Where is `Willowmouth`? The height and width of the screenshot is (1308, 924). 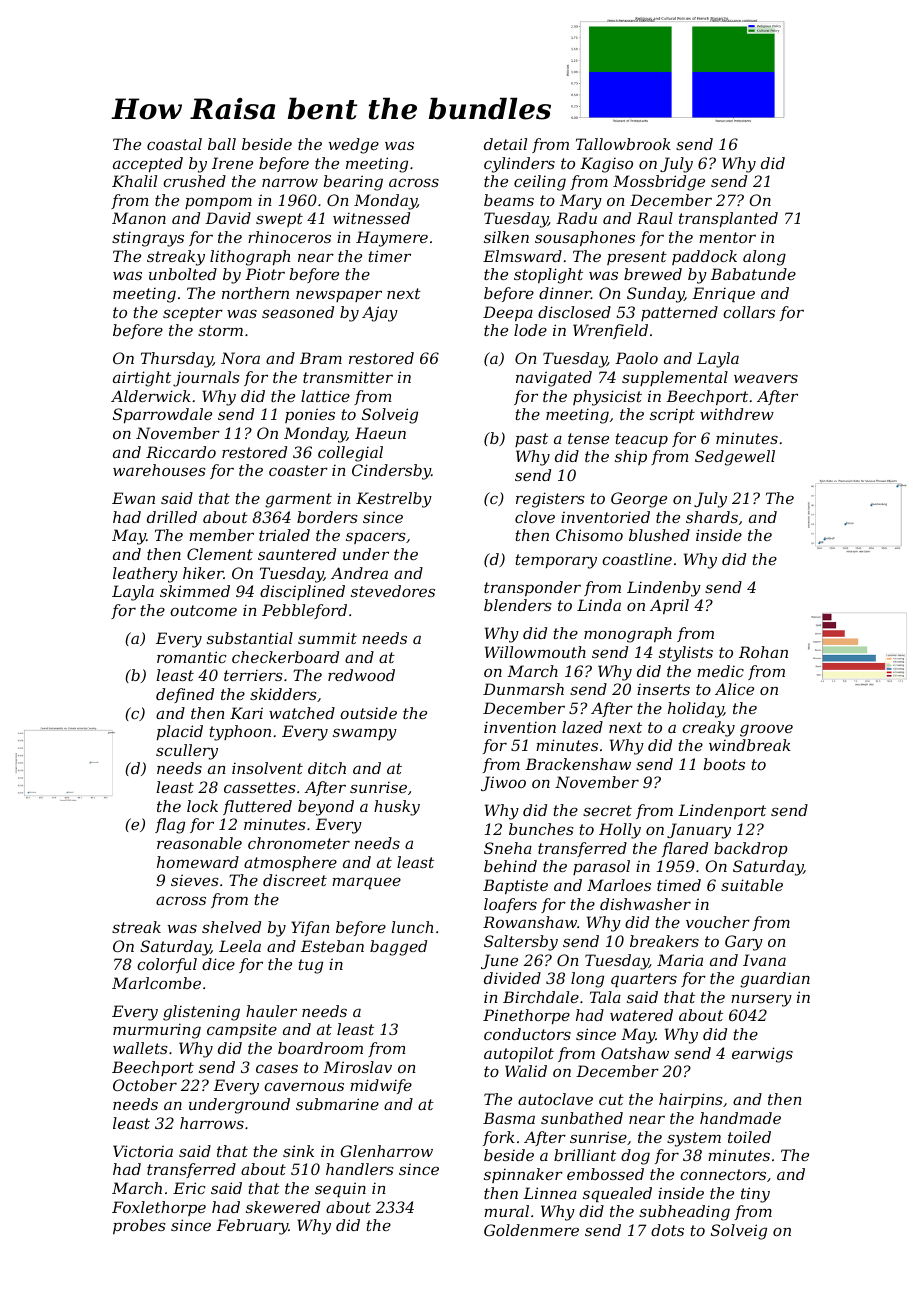 Willowmouth is located at coordinates (535, 652).
